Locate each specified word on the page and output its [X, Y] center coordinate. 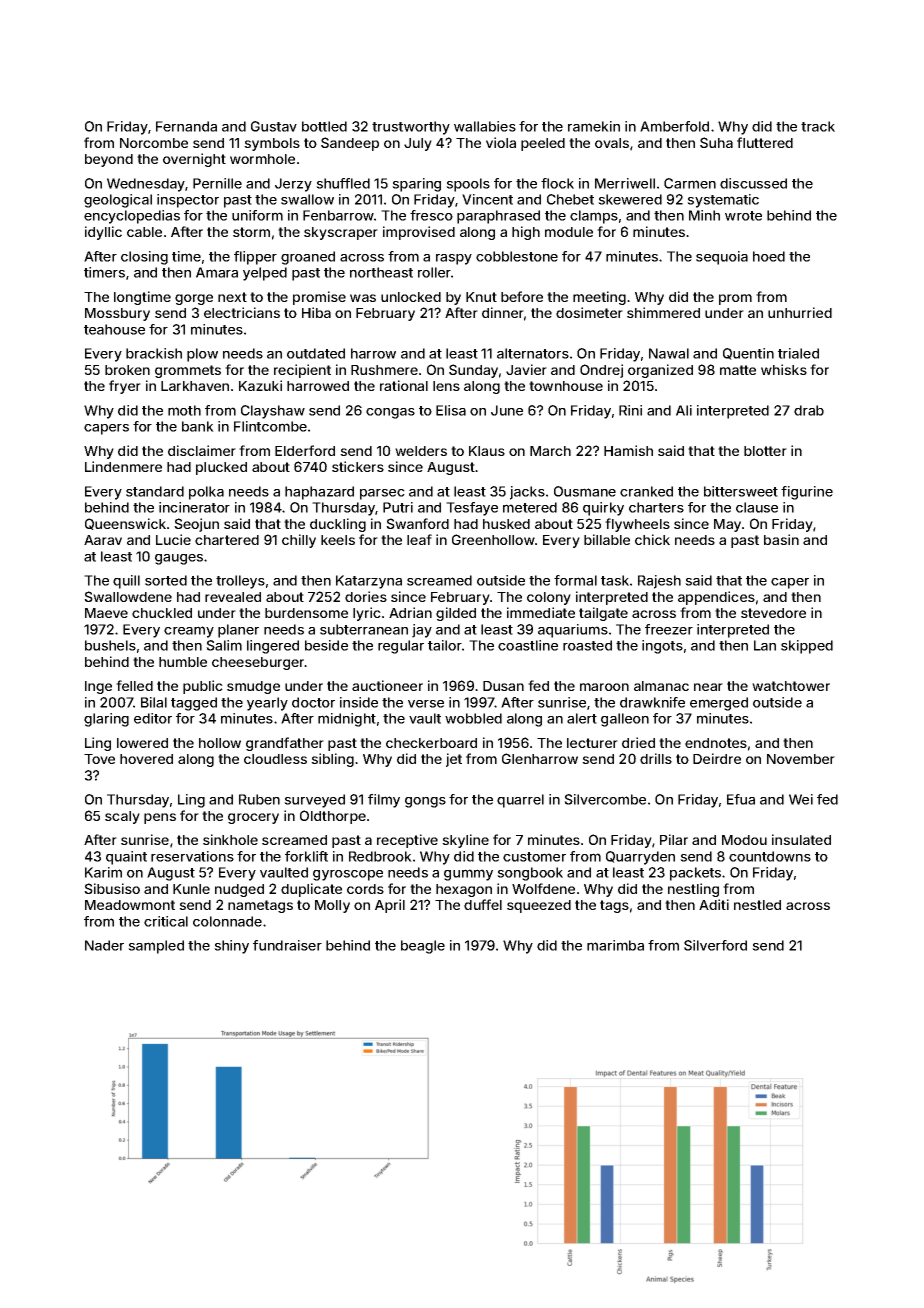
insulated [801, 839]
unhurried [800, 312]
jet [454, 760]
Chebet [570, 199]
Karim [103, 872]
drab [809, 410]
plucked [221, 468]
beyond [109, 160]
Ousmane [585, 491]
